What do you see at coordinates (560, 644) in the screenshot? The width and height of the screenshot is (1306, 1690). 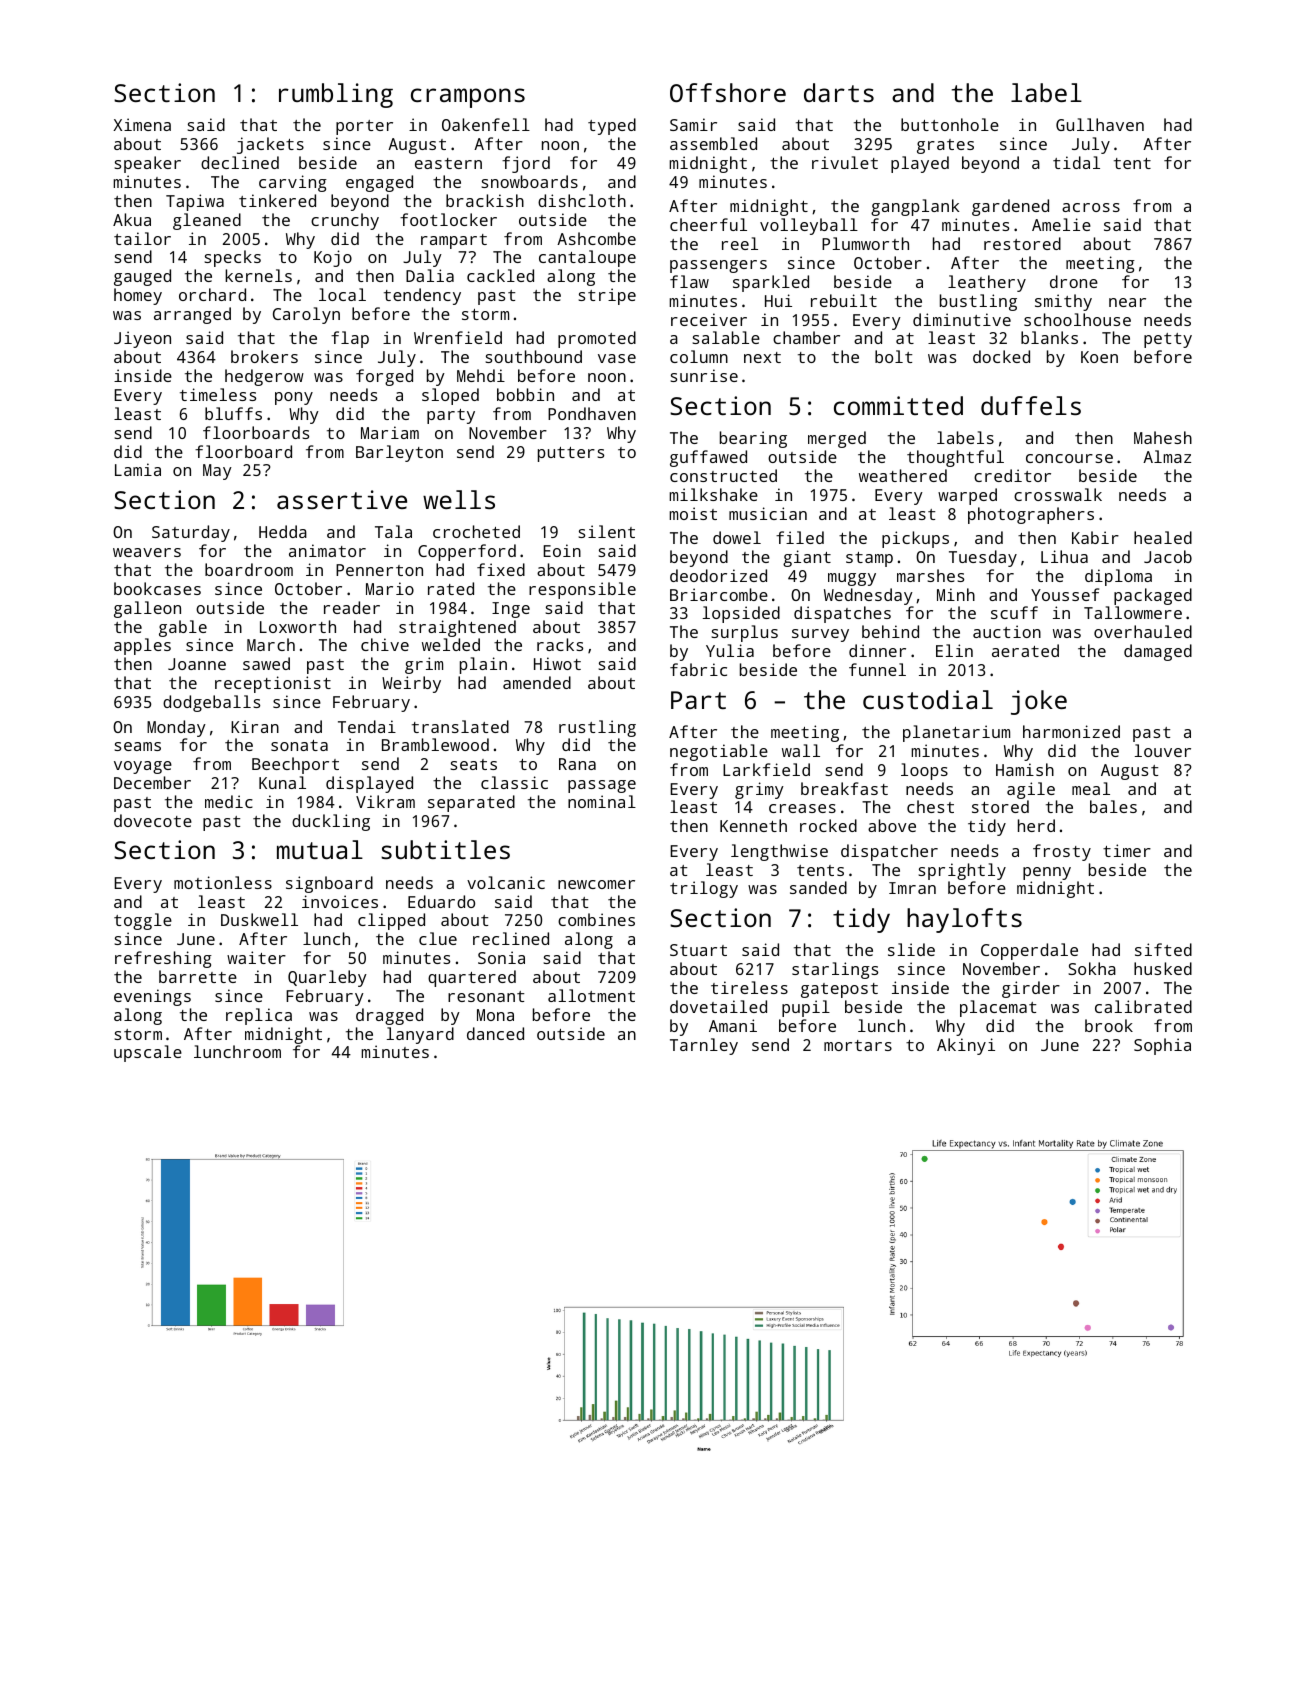 I see `racks` at bounding box center [560, 644].
